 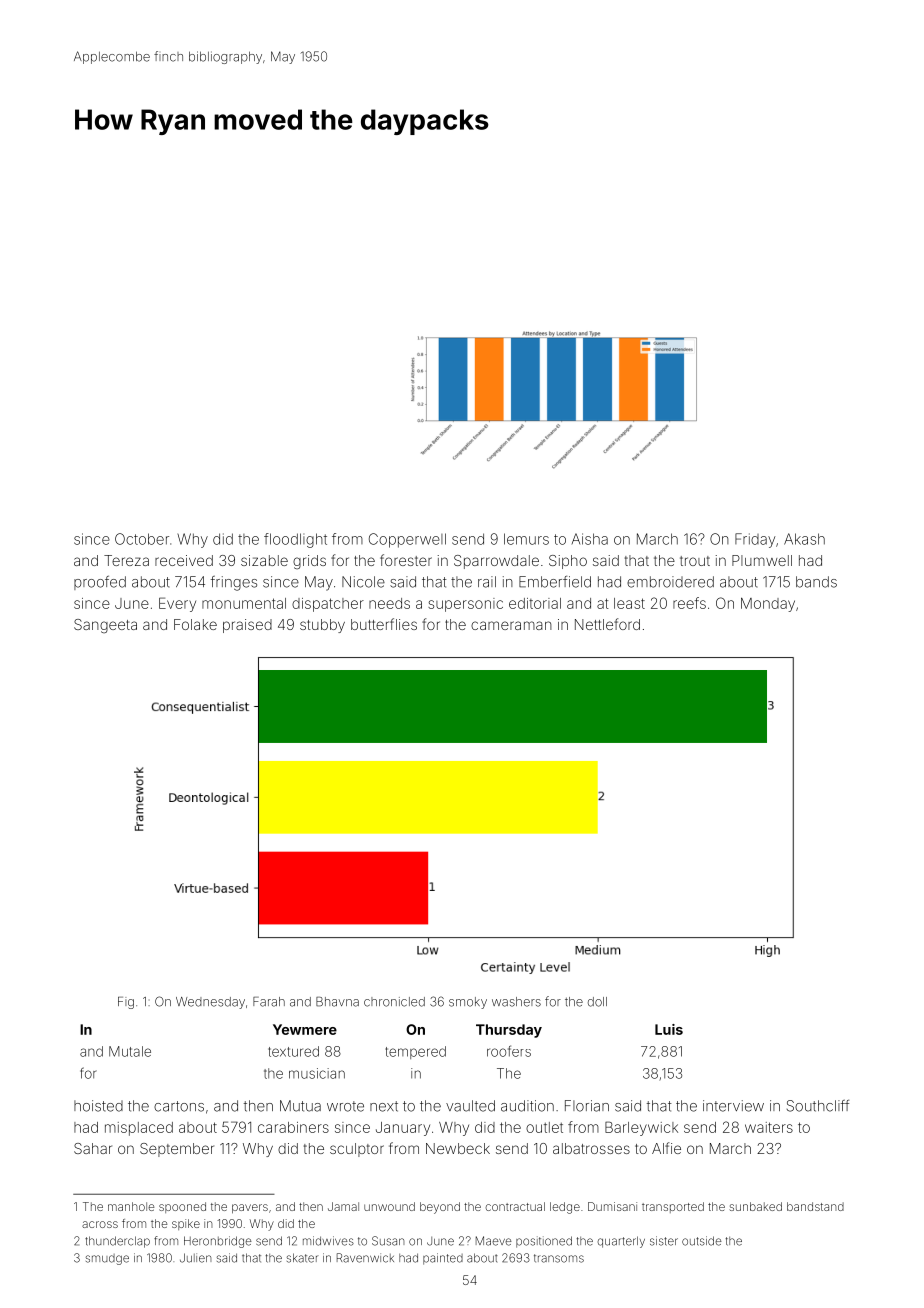 I want to click on monumental, so click(x=244, y=603).
